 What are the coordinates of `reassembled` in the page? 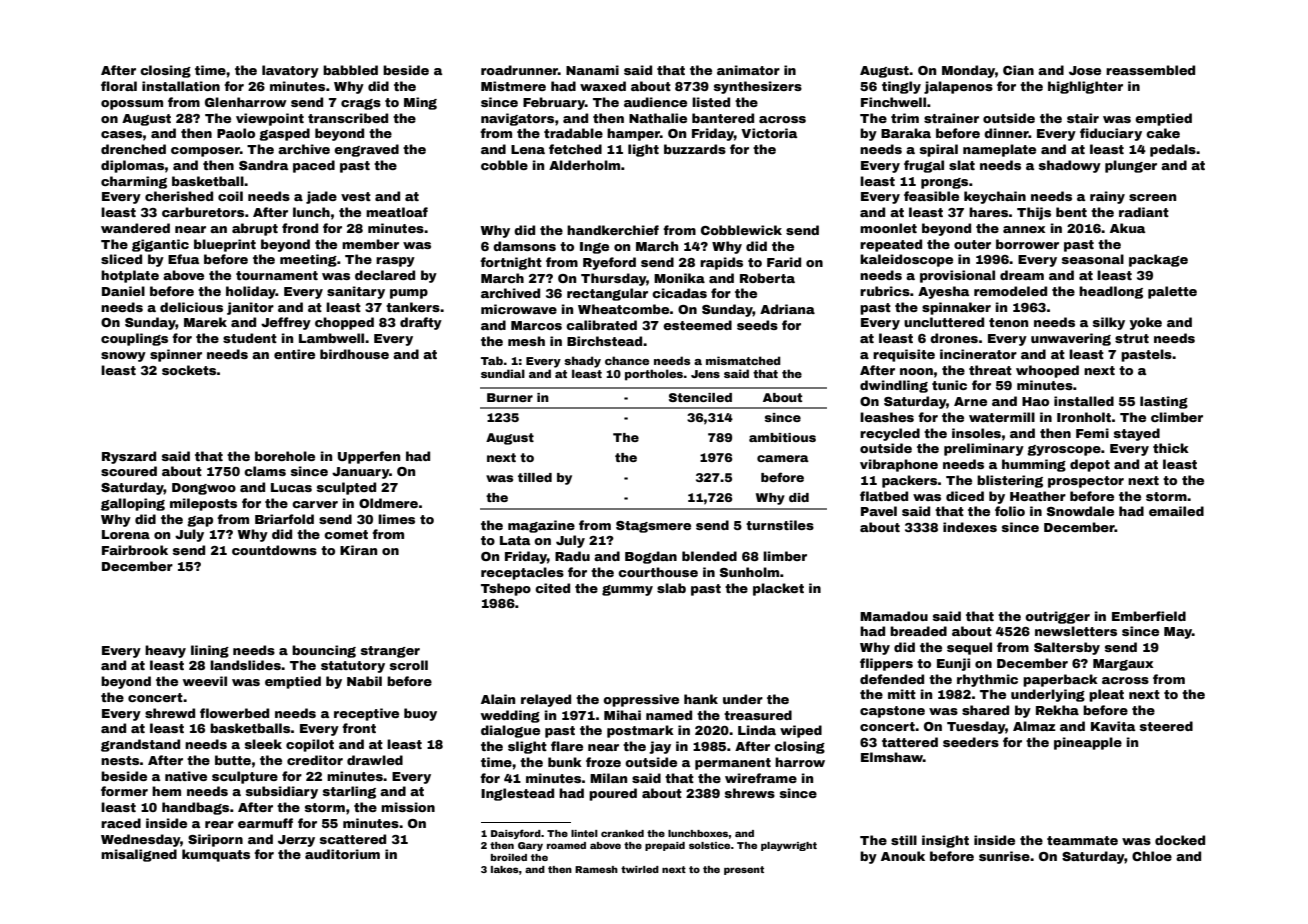 It's located at (1150, 70).
